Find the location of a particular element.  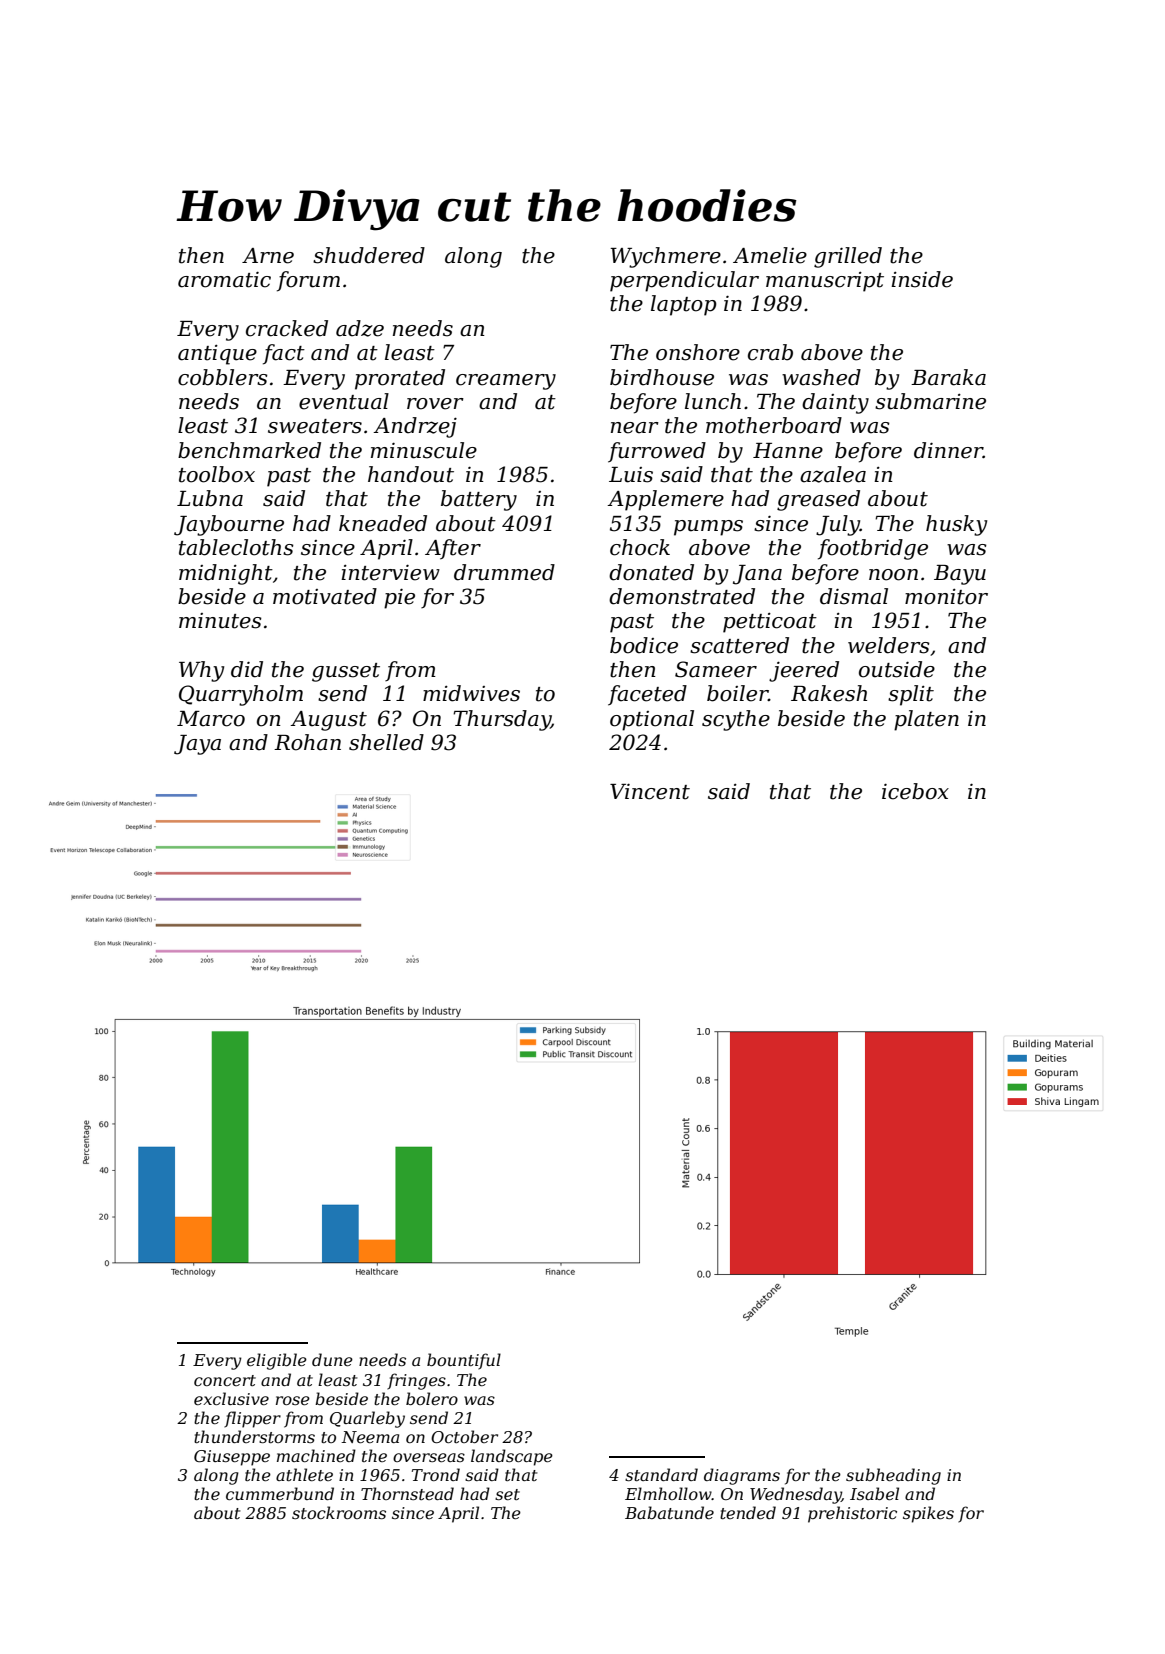

Wychmere is located at coordinates (665, 257).
